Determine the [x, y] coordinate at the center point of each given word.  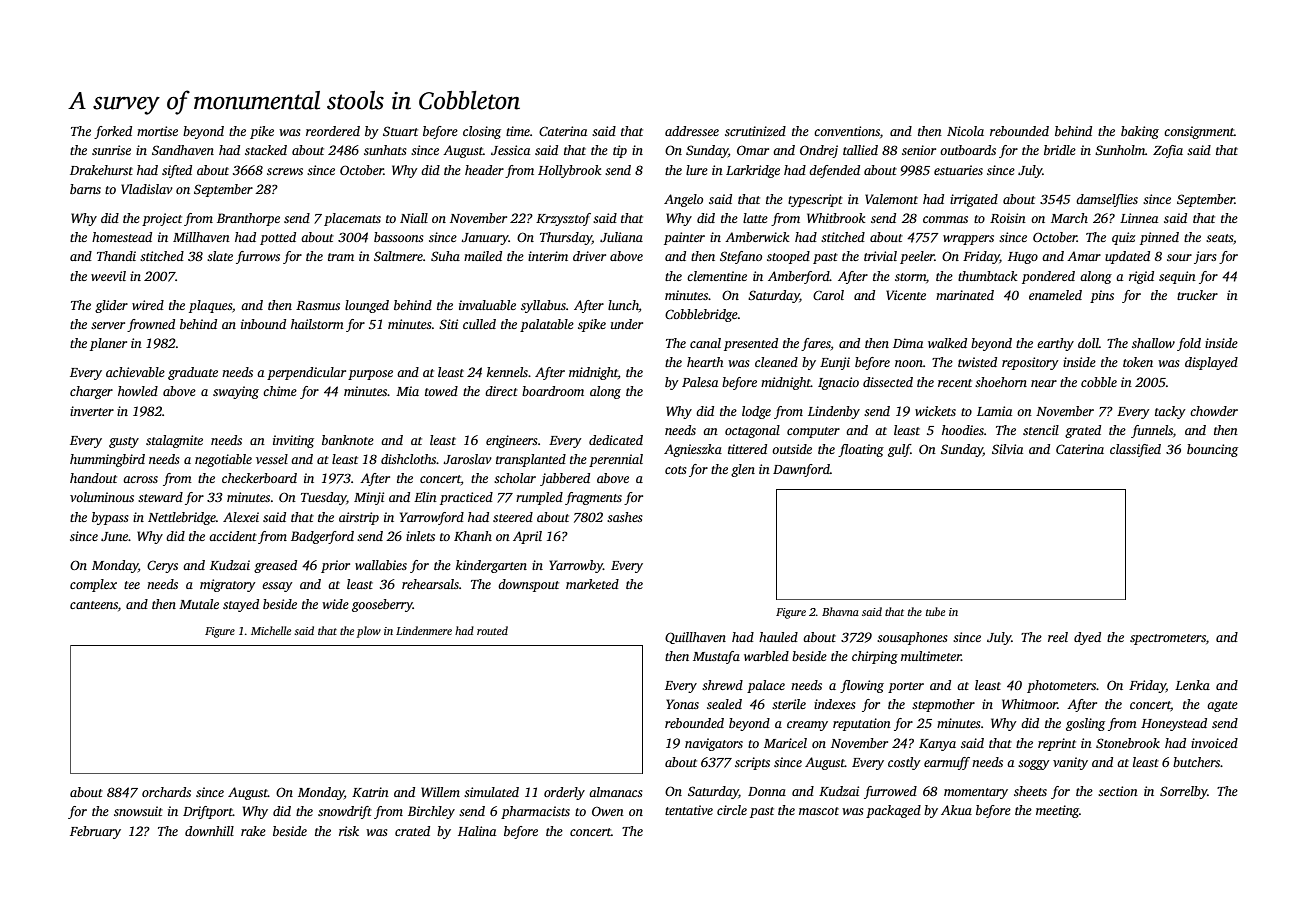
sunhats [385, 150]
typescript [815, 200]
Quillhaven [695, 638]
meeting [1057, 811]
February [95, 832]
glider [111, 306]
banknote [348, 440]
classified [1135, 450]
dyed [1087, 638]
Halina [477, 831]
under [627, 324]
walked [947, 343]
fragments [593, 498]
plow [369, 632]
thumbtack [987, 276]
